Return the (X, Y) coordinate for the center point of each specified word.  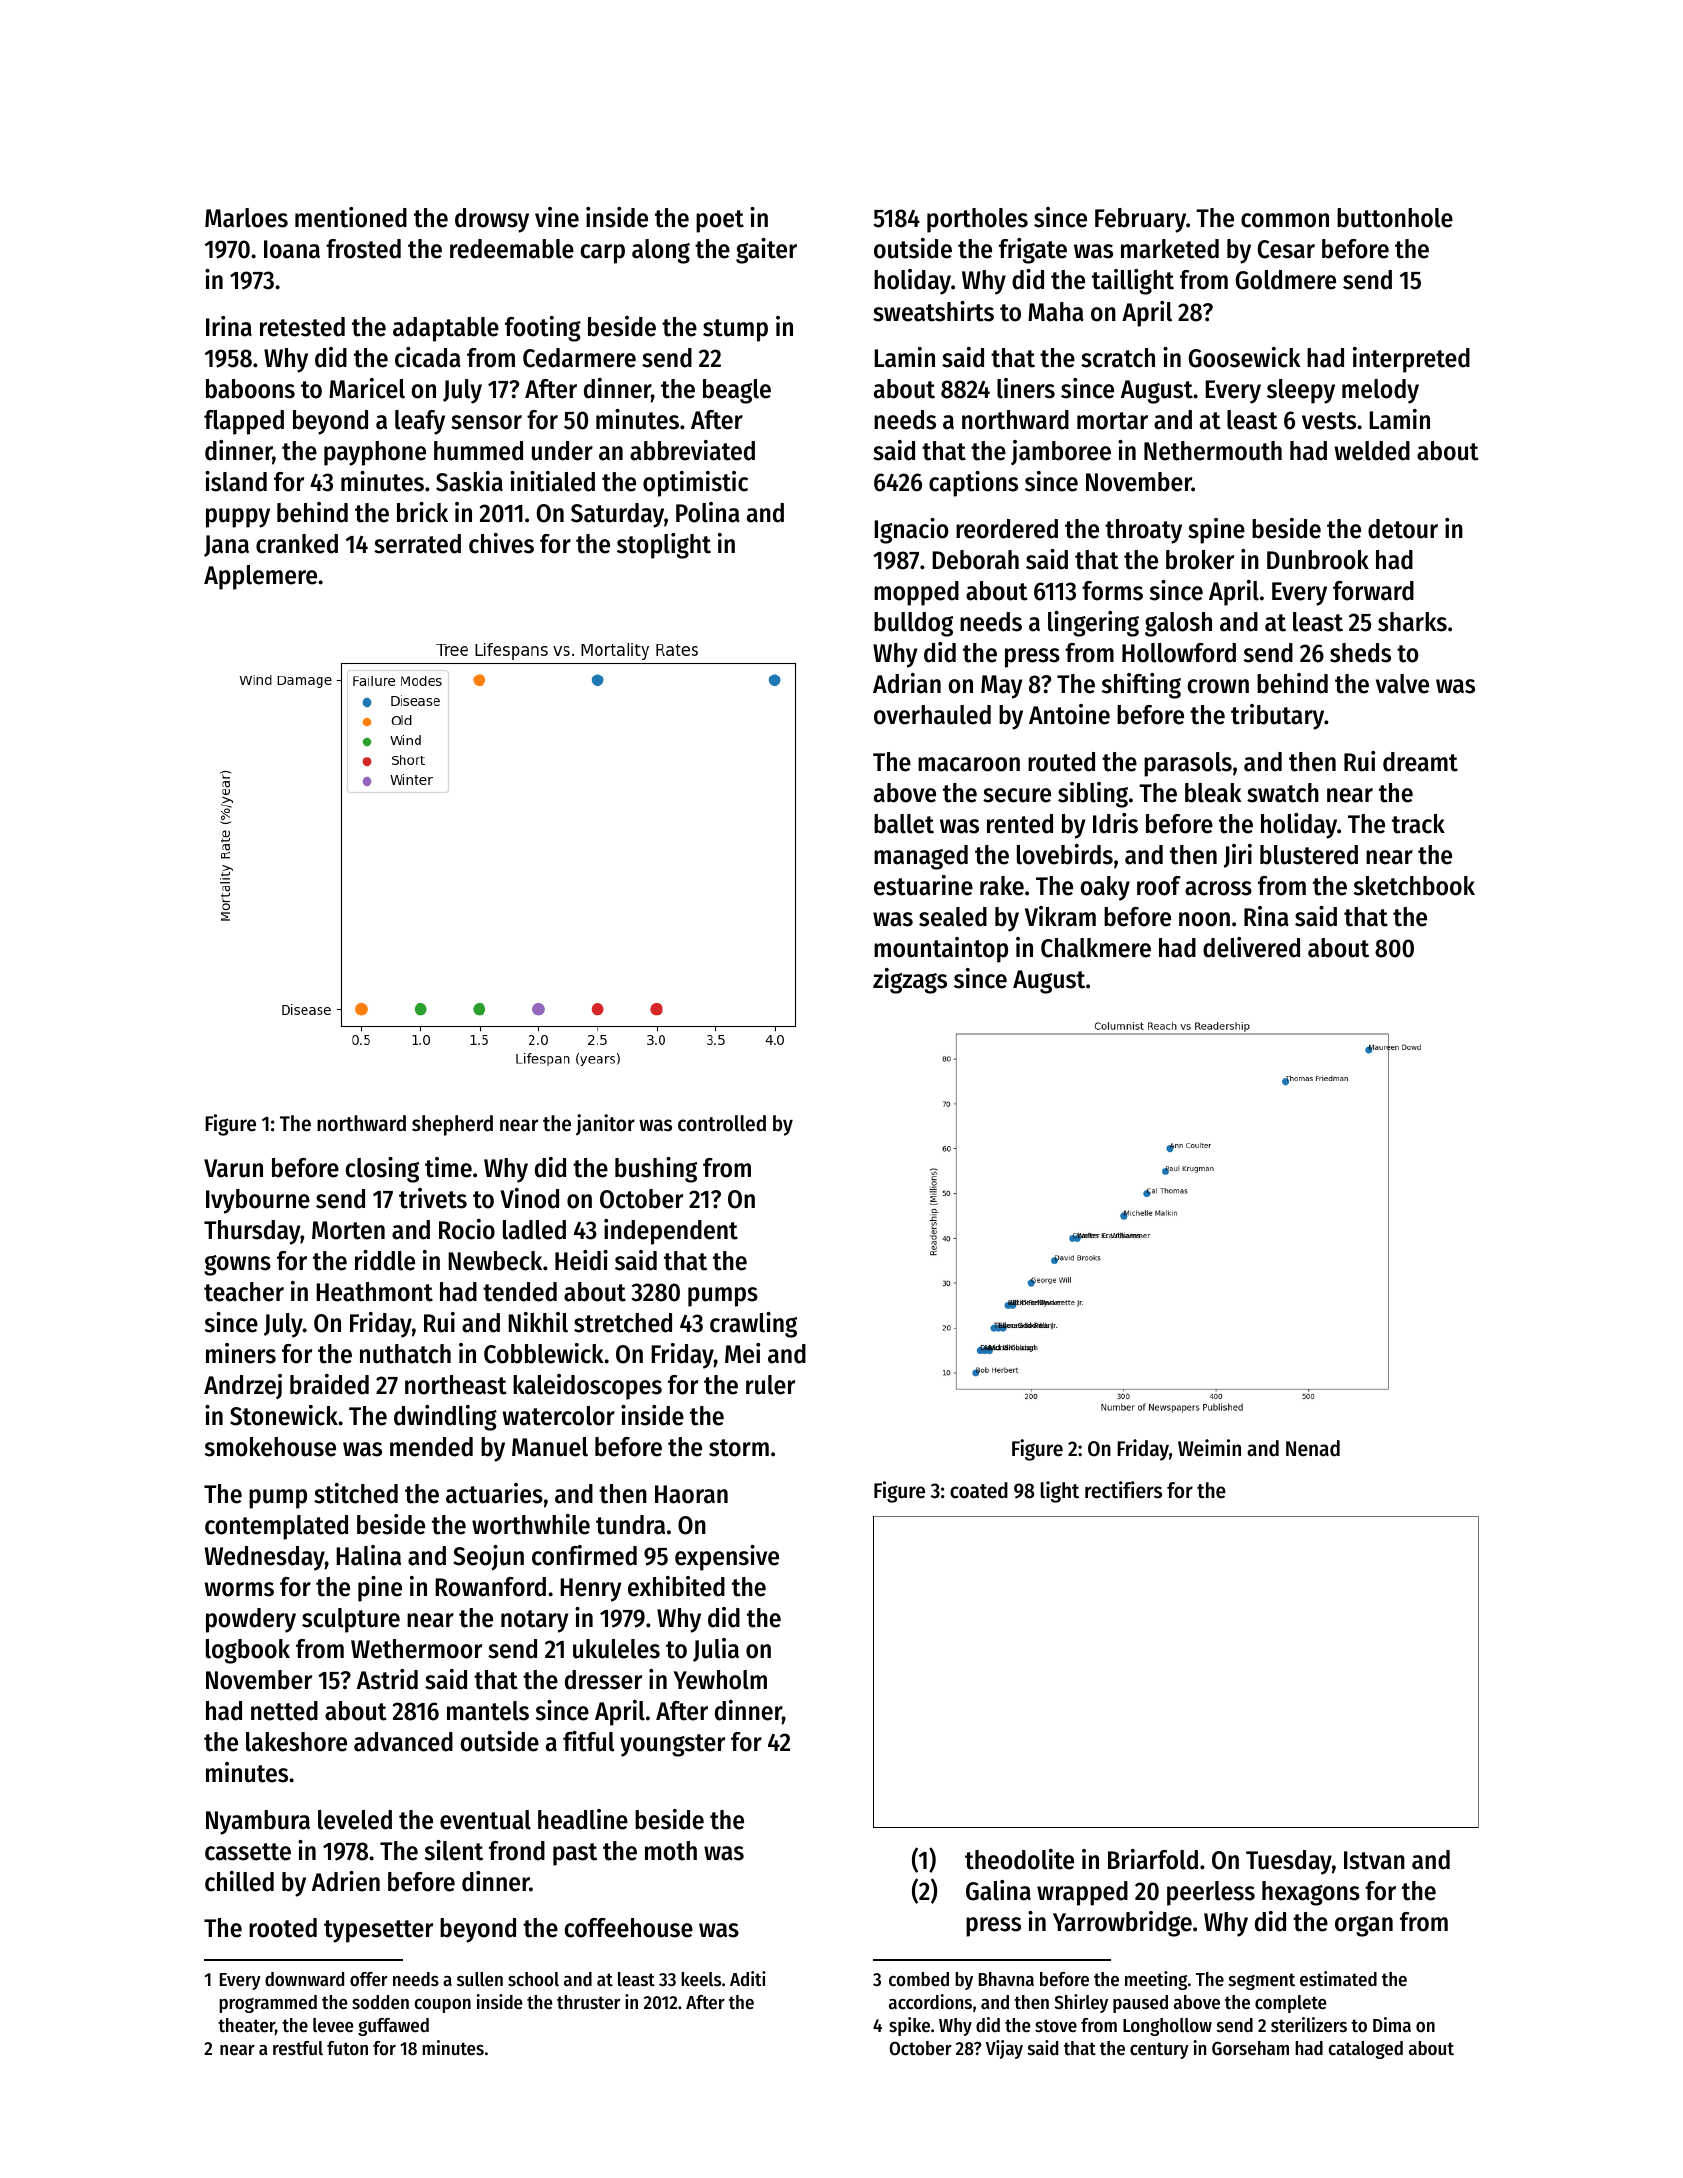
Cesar (1286, 249)
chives (501, 543)
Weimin (1209, 1448)
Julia (716, 1650)
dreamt (1420, 762)
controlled (722, 1123)
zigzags (910, 981)
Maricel (367, 388)
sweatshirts (933, 311)
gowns (237, 1265)
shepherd (452, 1125)
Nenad (1313, 1448)
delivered (1251, 947)
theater (246, 2025)
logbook (248, 1651)
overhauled (932, 715)
